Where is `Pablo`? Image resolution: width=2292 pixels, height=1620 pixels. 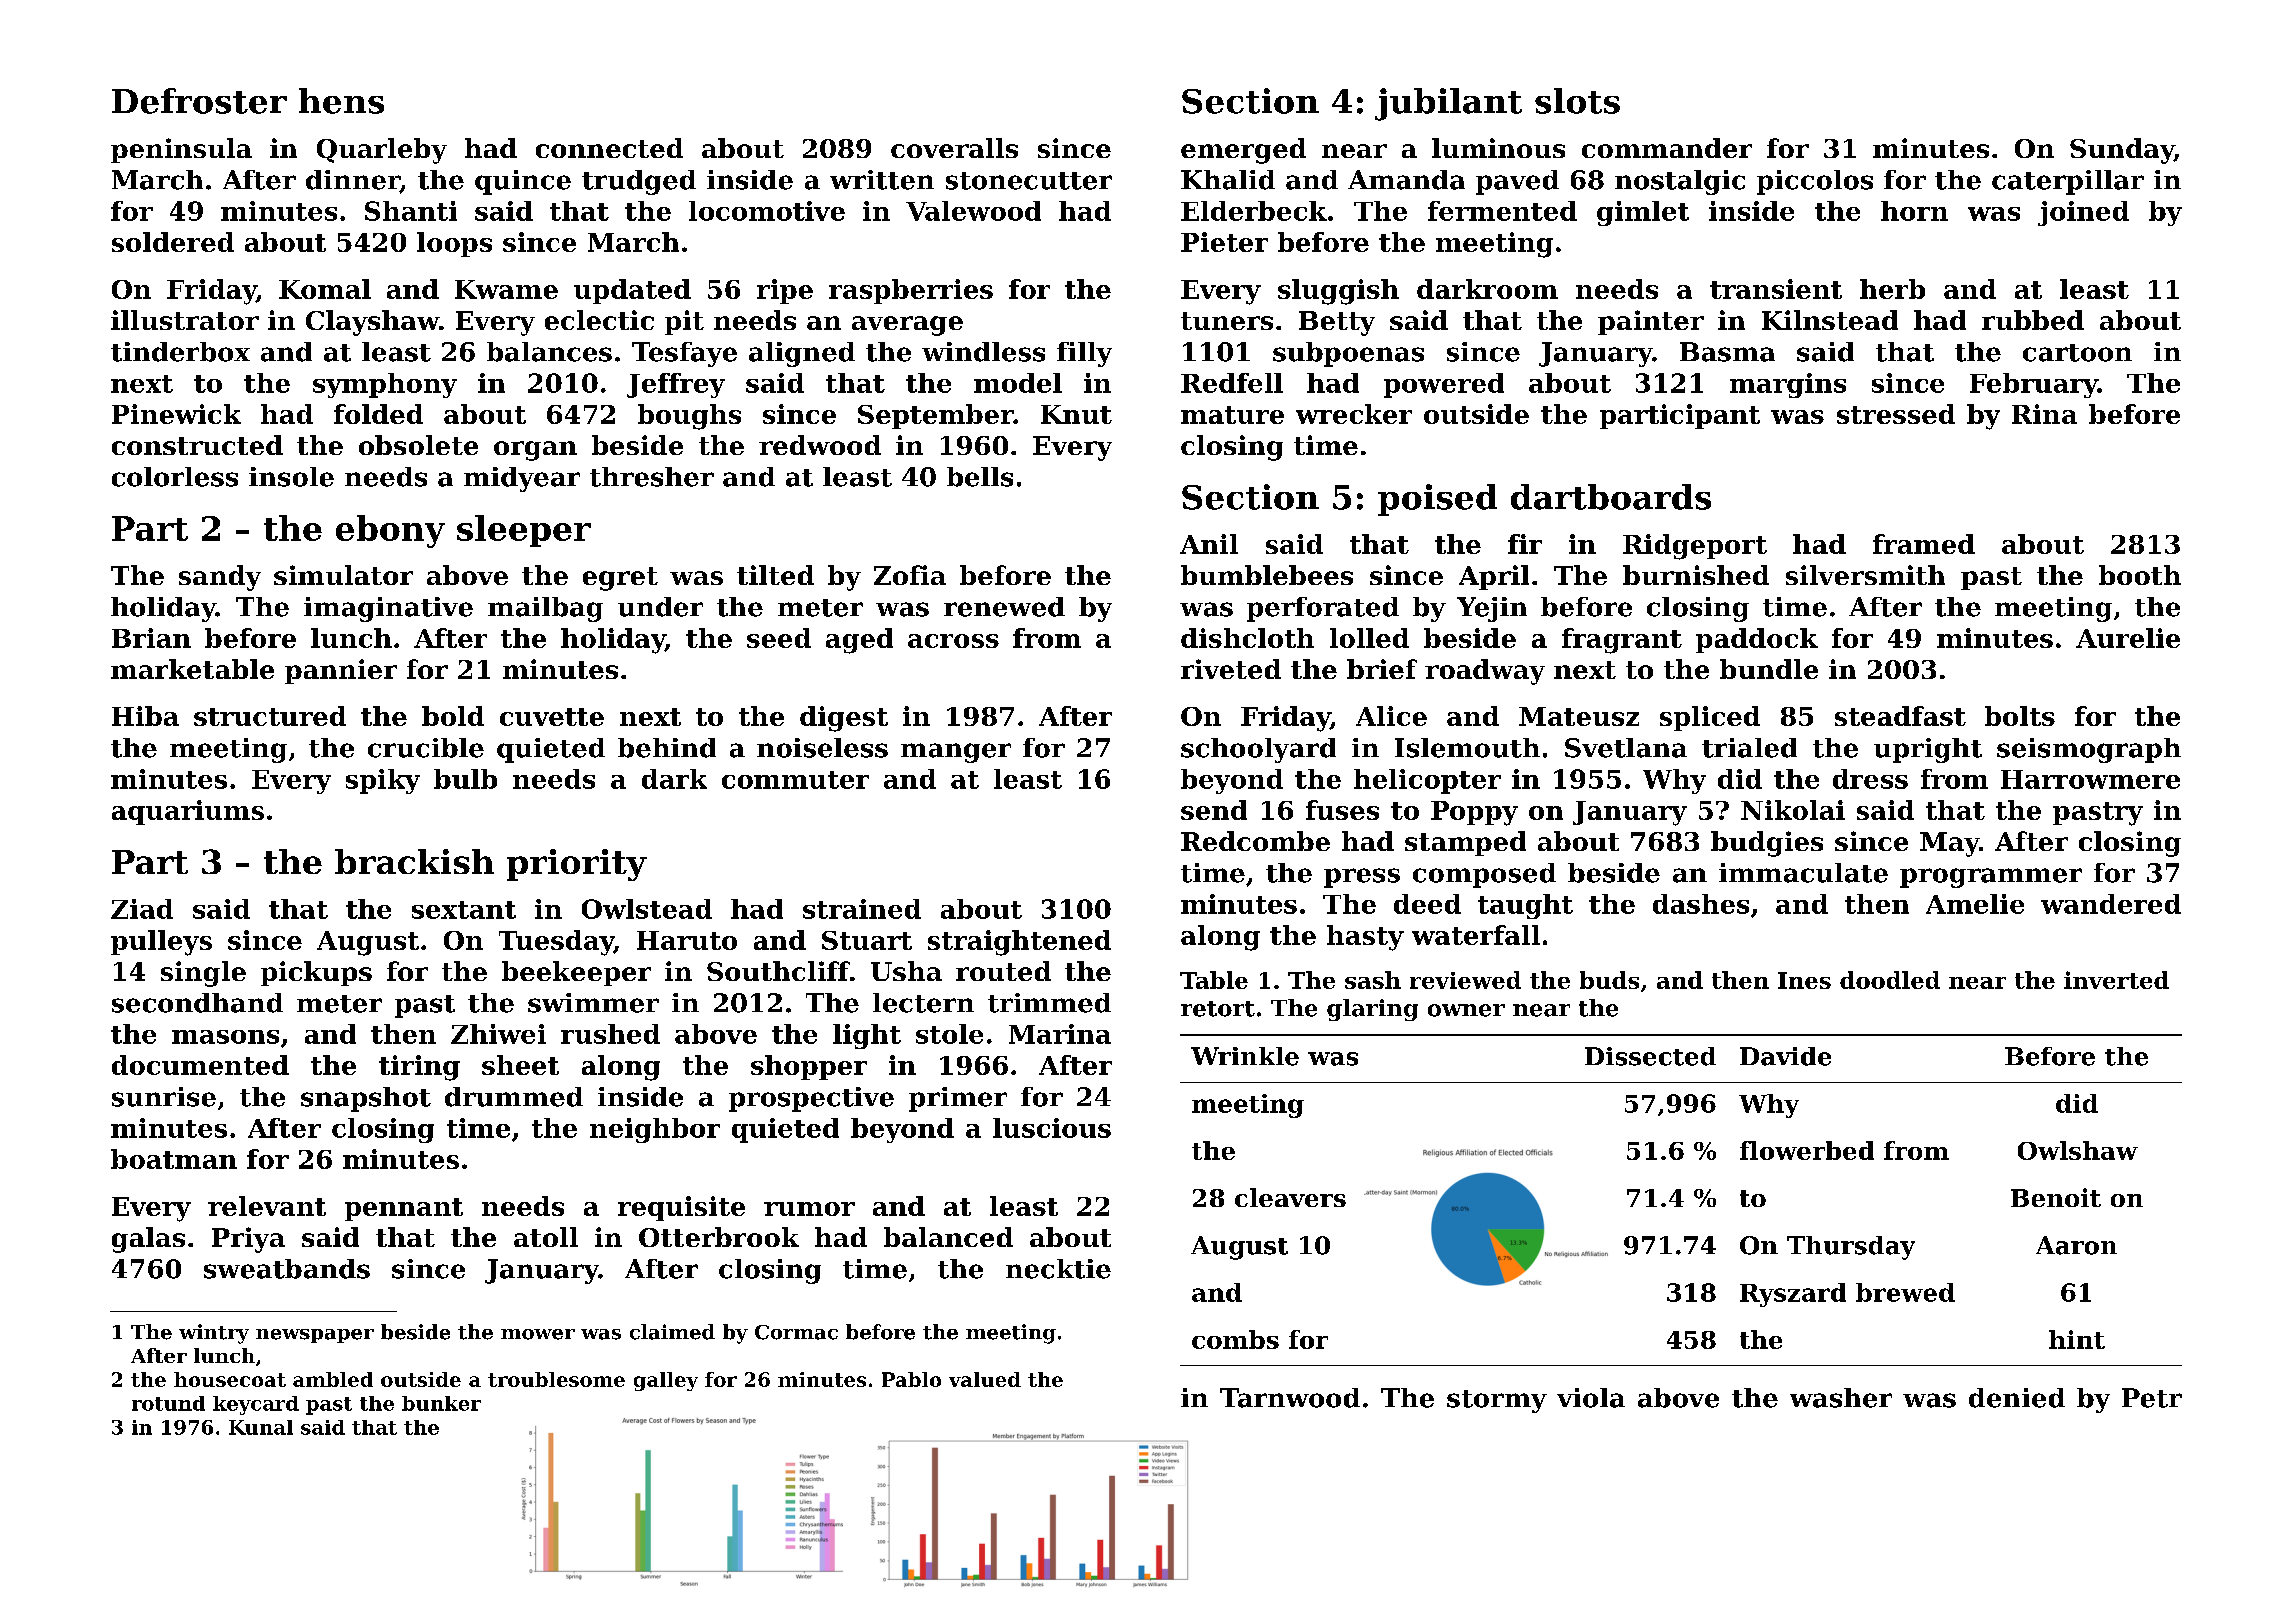 Pablo is located at coordinates (911, 1379).
